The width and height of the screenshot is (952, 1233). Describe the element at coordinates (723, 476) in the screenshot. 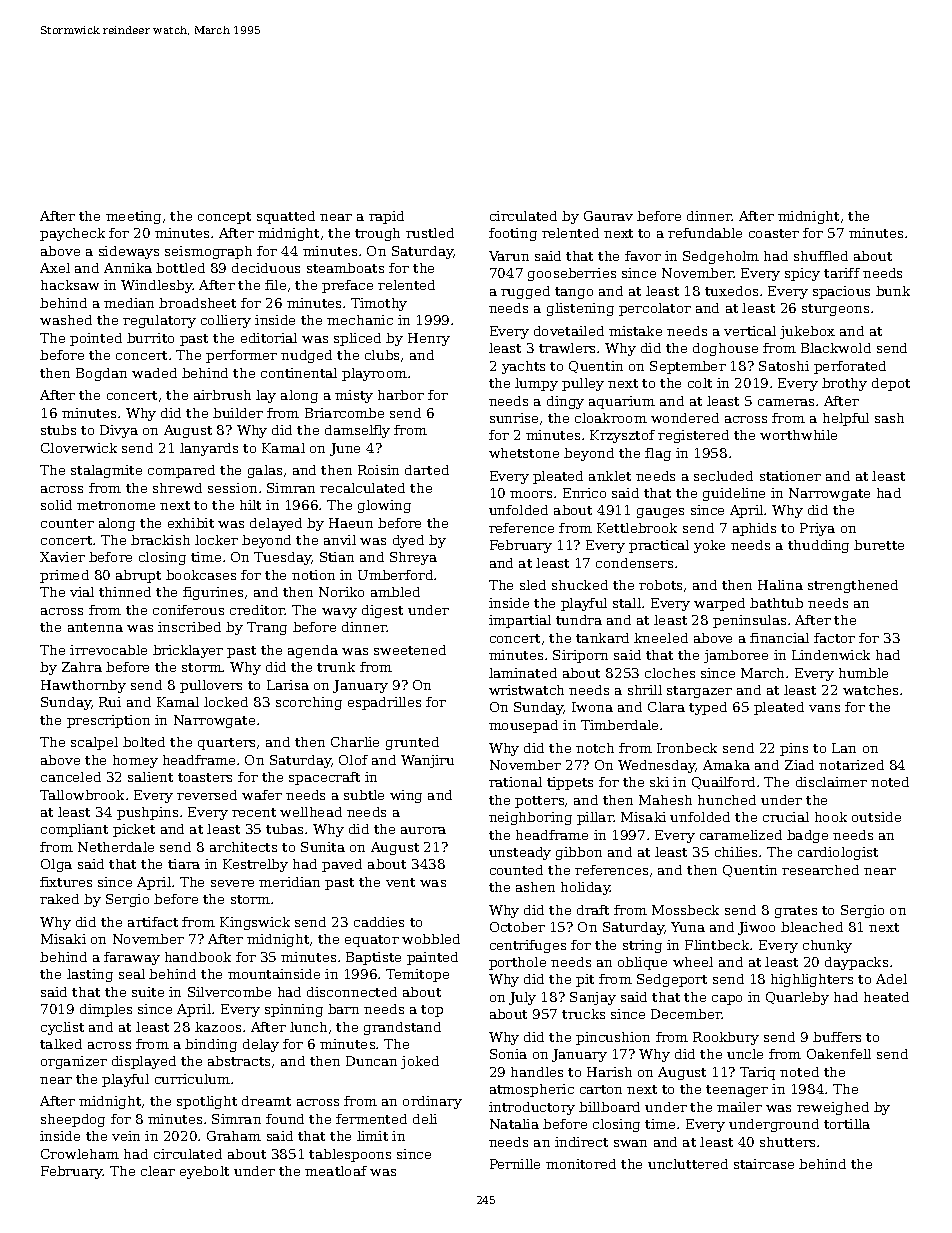

I see `secluded` at that location.
